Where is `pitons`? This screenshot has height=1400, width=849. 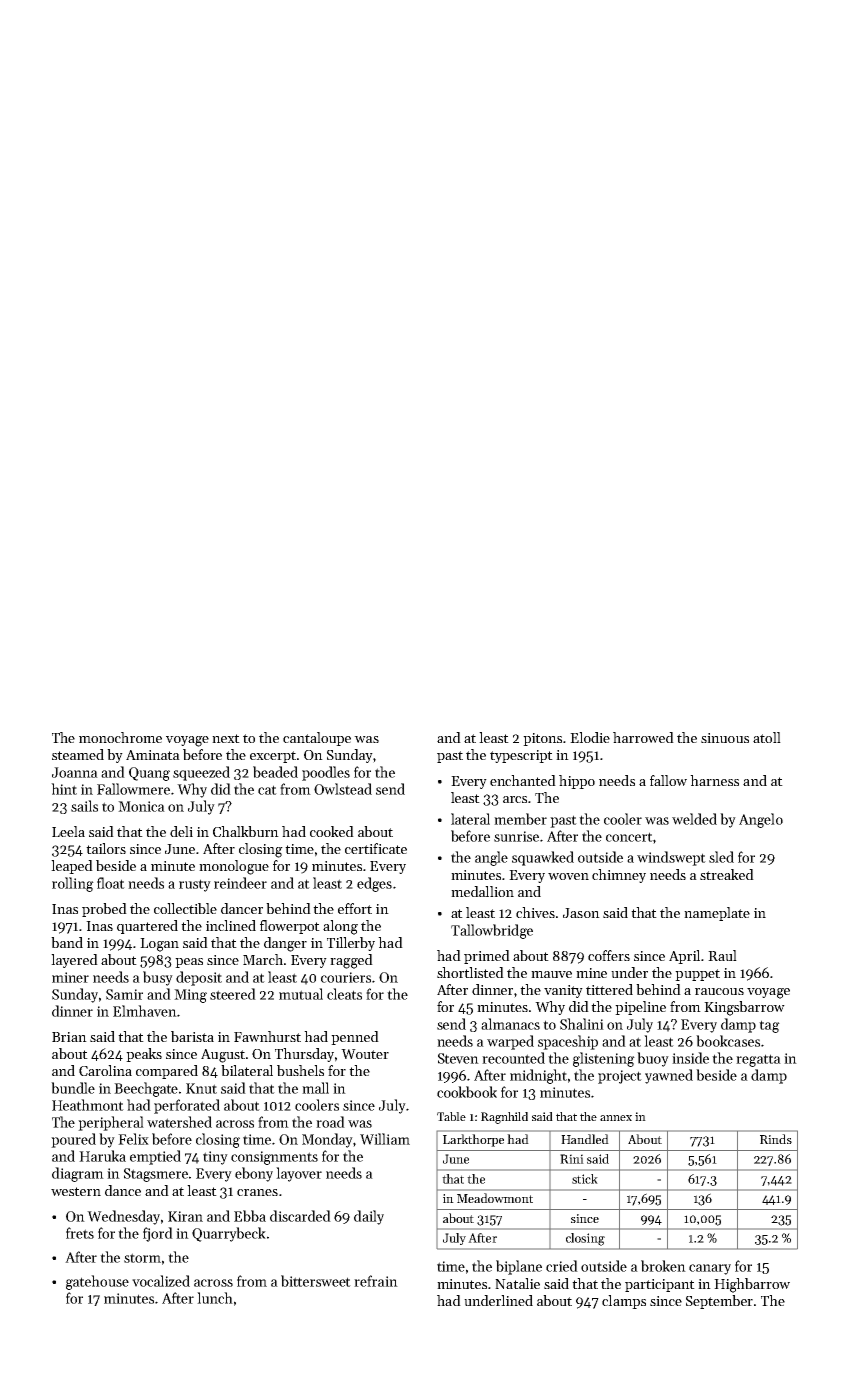 pitons is located at coordinates (542, 739).
